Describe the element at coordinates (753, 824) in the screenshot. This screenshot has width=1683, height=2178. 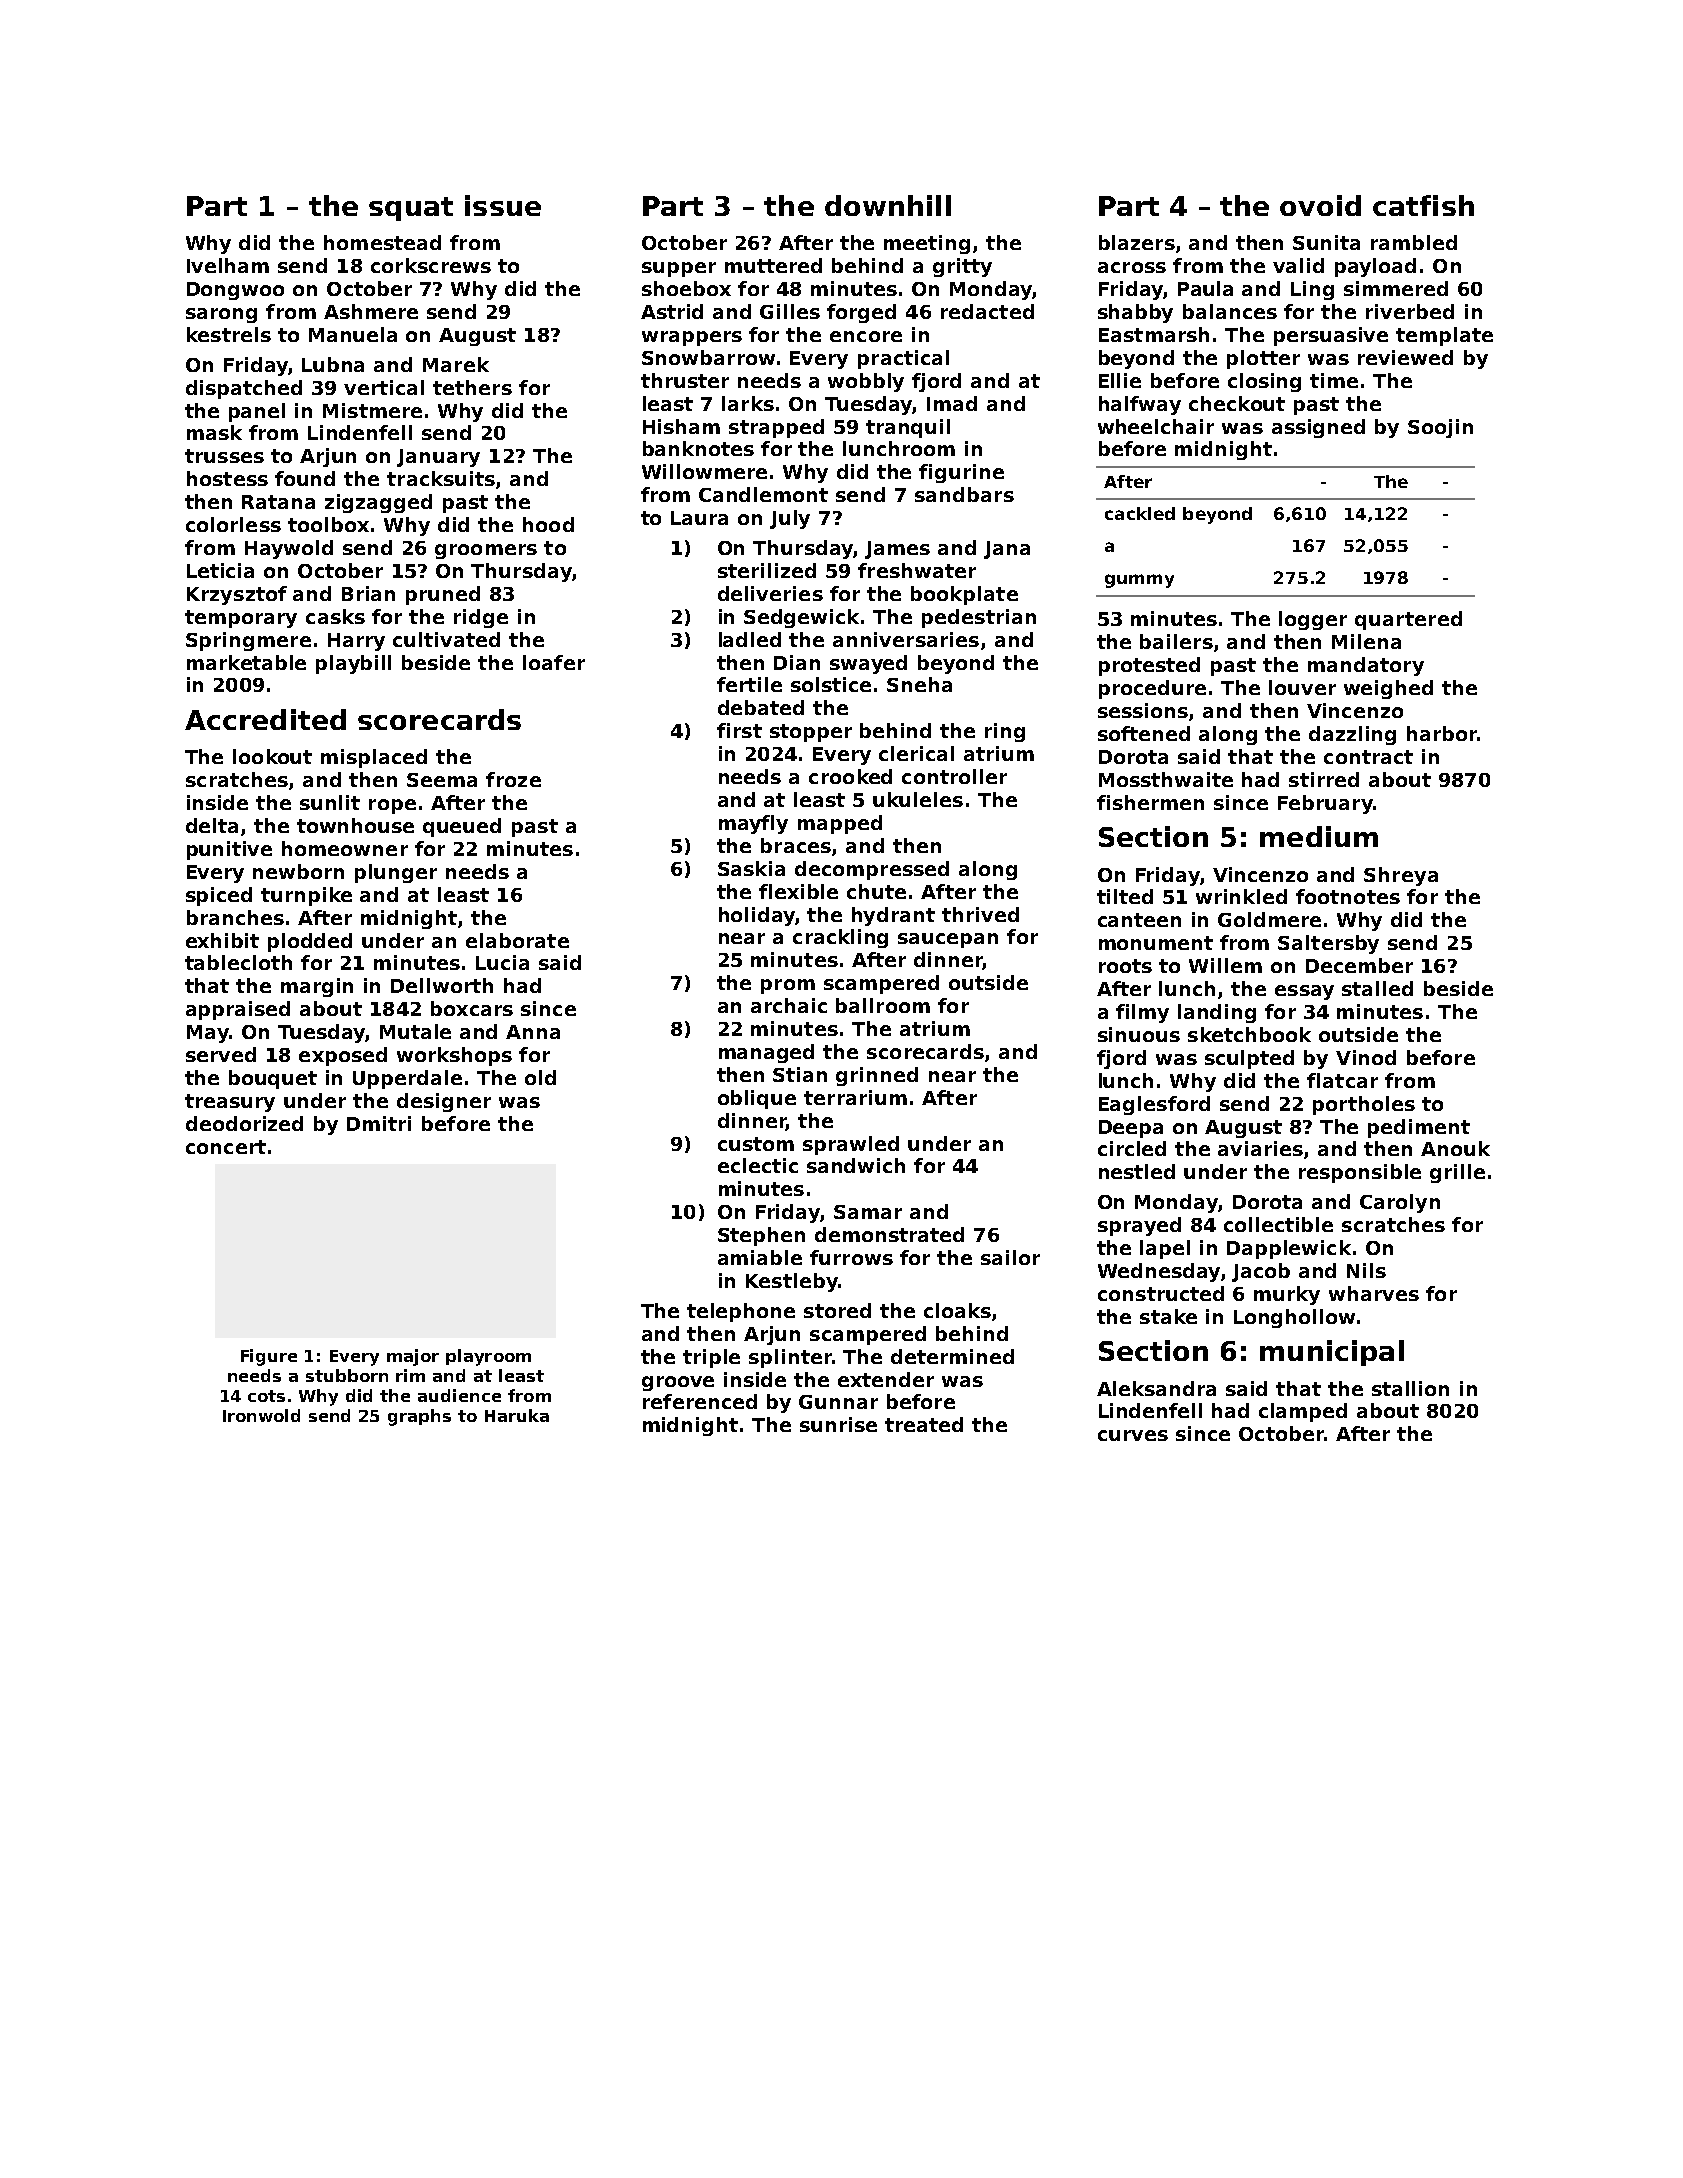
I see `mayfly` at that location.
